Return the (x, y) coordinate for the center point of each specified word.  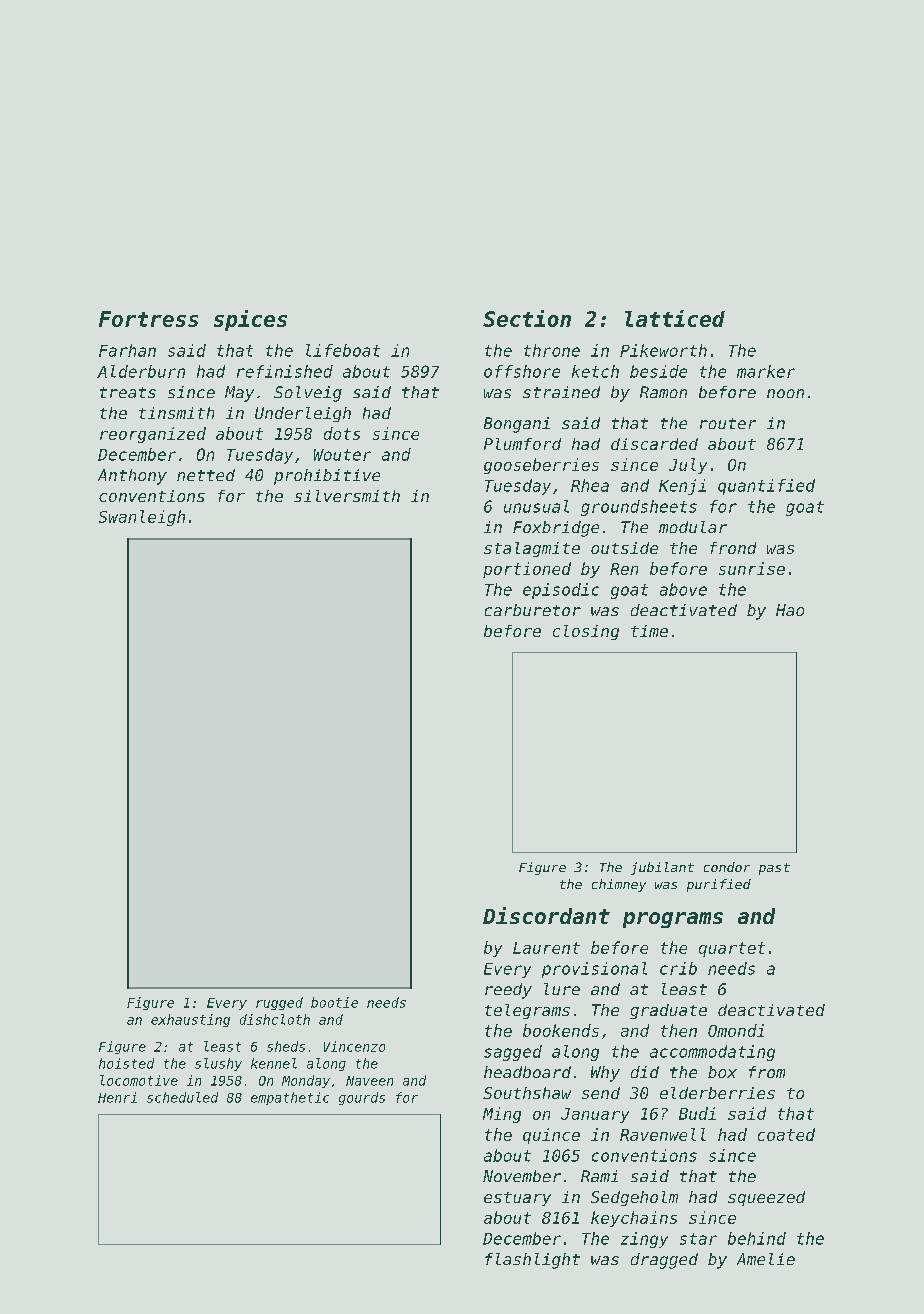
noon (785, 393)
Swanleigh (142, 518)
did (645, 1072)
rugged (279, 1003)
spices (250, 320)
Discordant (546, 915)
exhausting (190, 1020)
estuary (517, 1199)
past (774, 869)
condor (727, 867)
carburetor (533, 610)
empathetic (290, 1098)
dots (342, 433)
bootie (334, 1002)
